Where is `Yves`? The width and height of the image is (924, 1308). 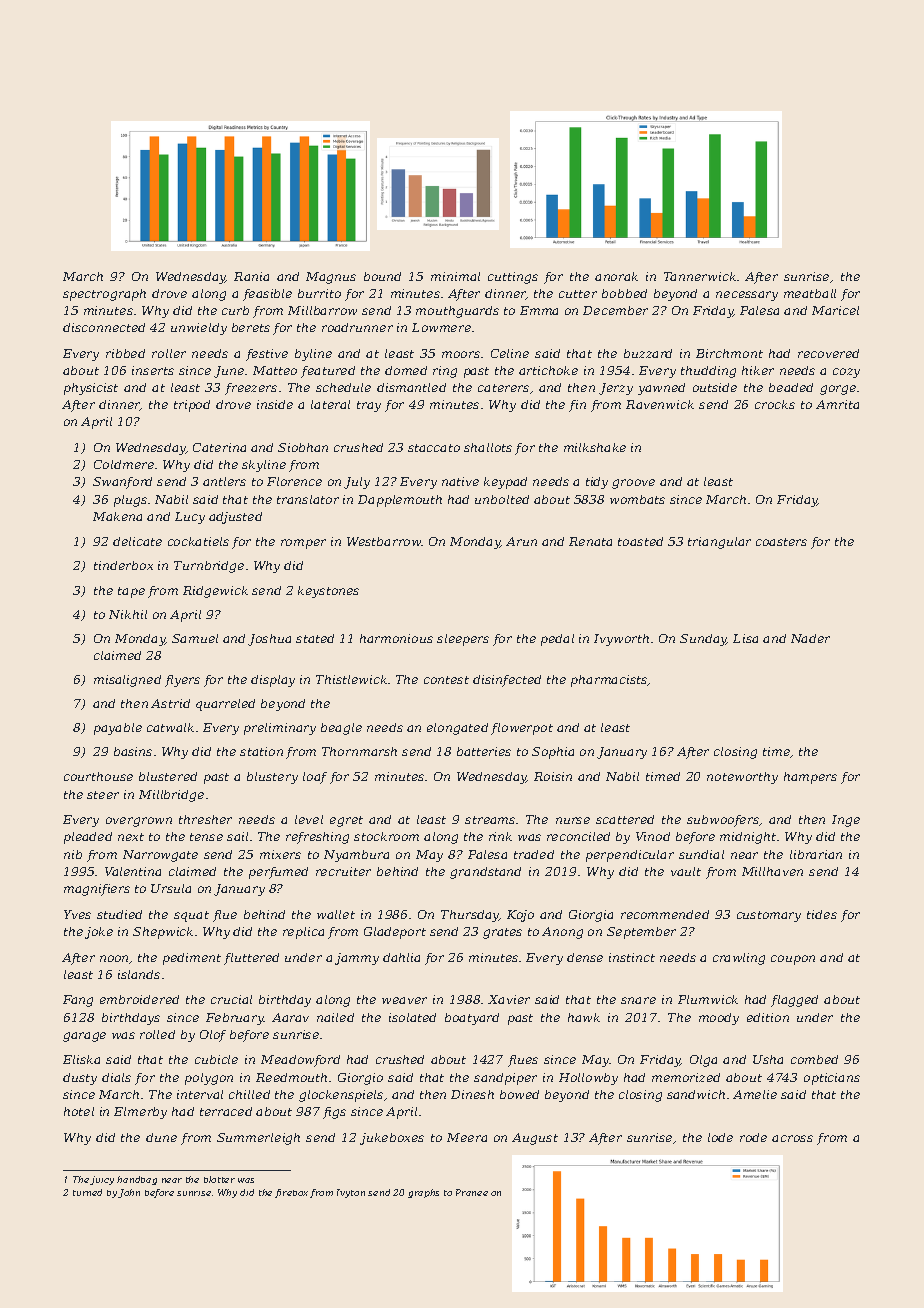
Yves is located at coordinates (77, 914).
